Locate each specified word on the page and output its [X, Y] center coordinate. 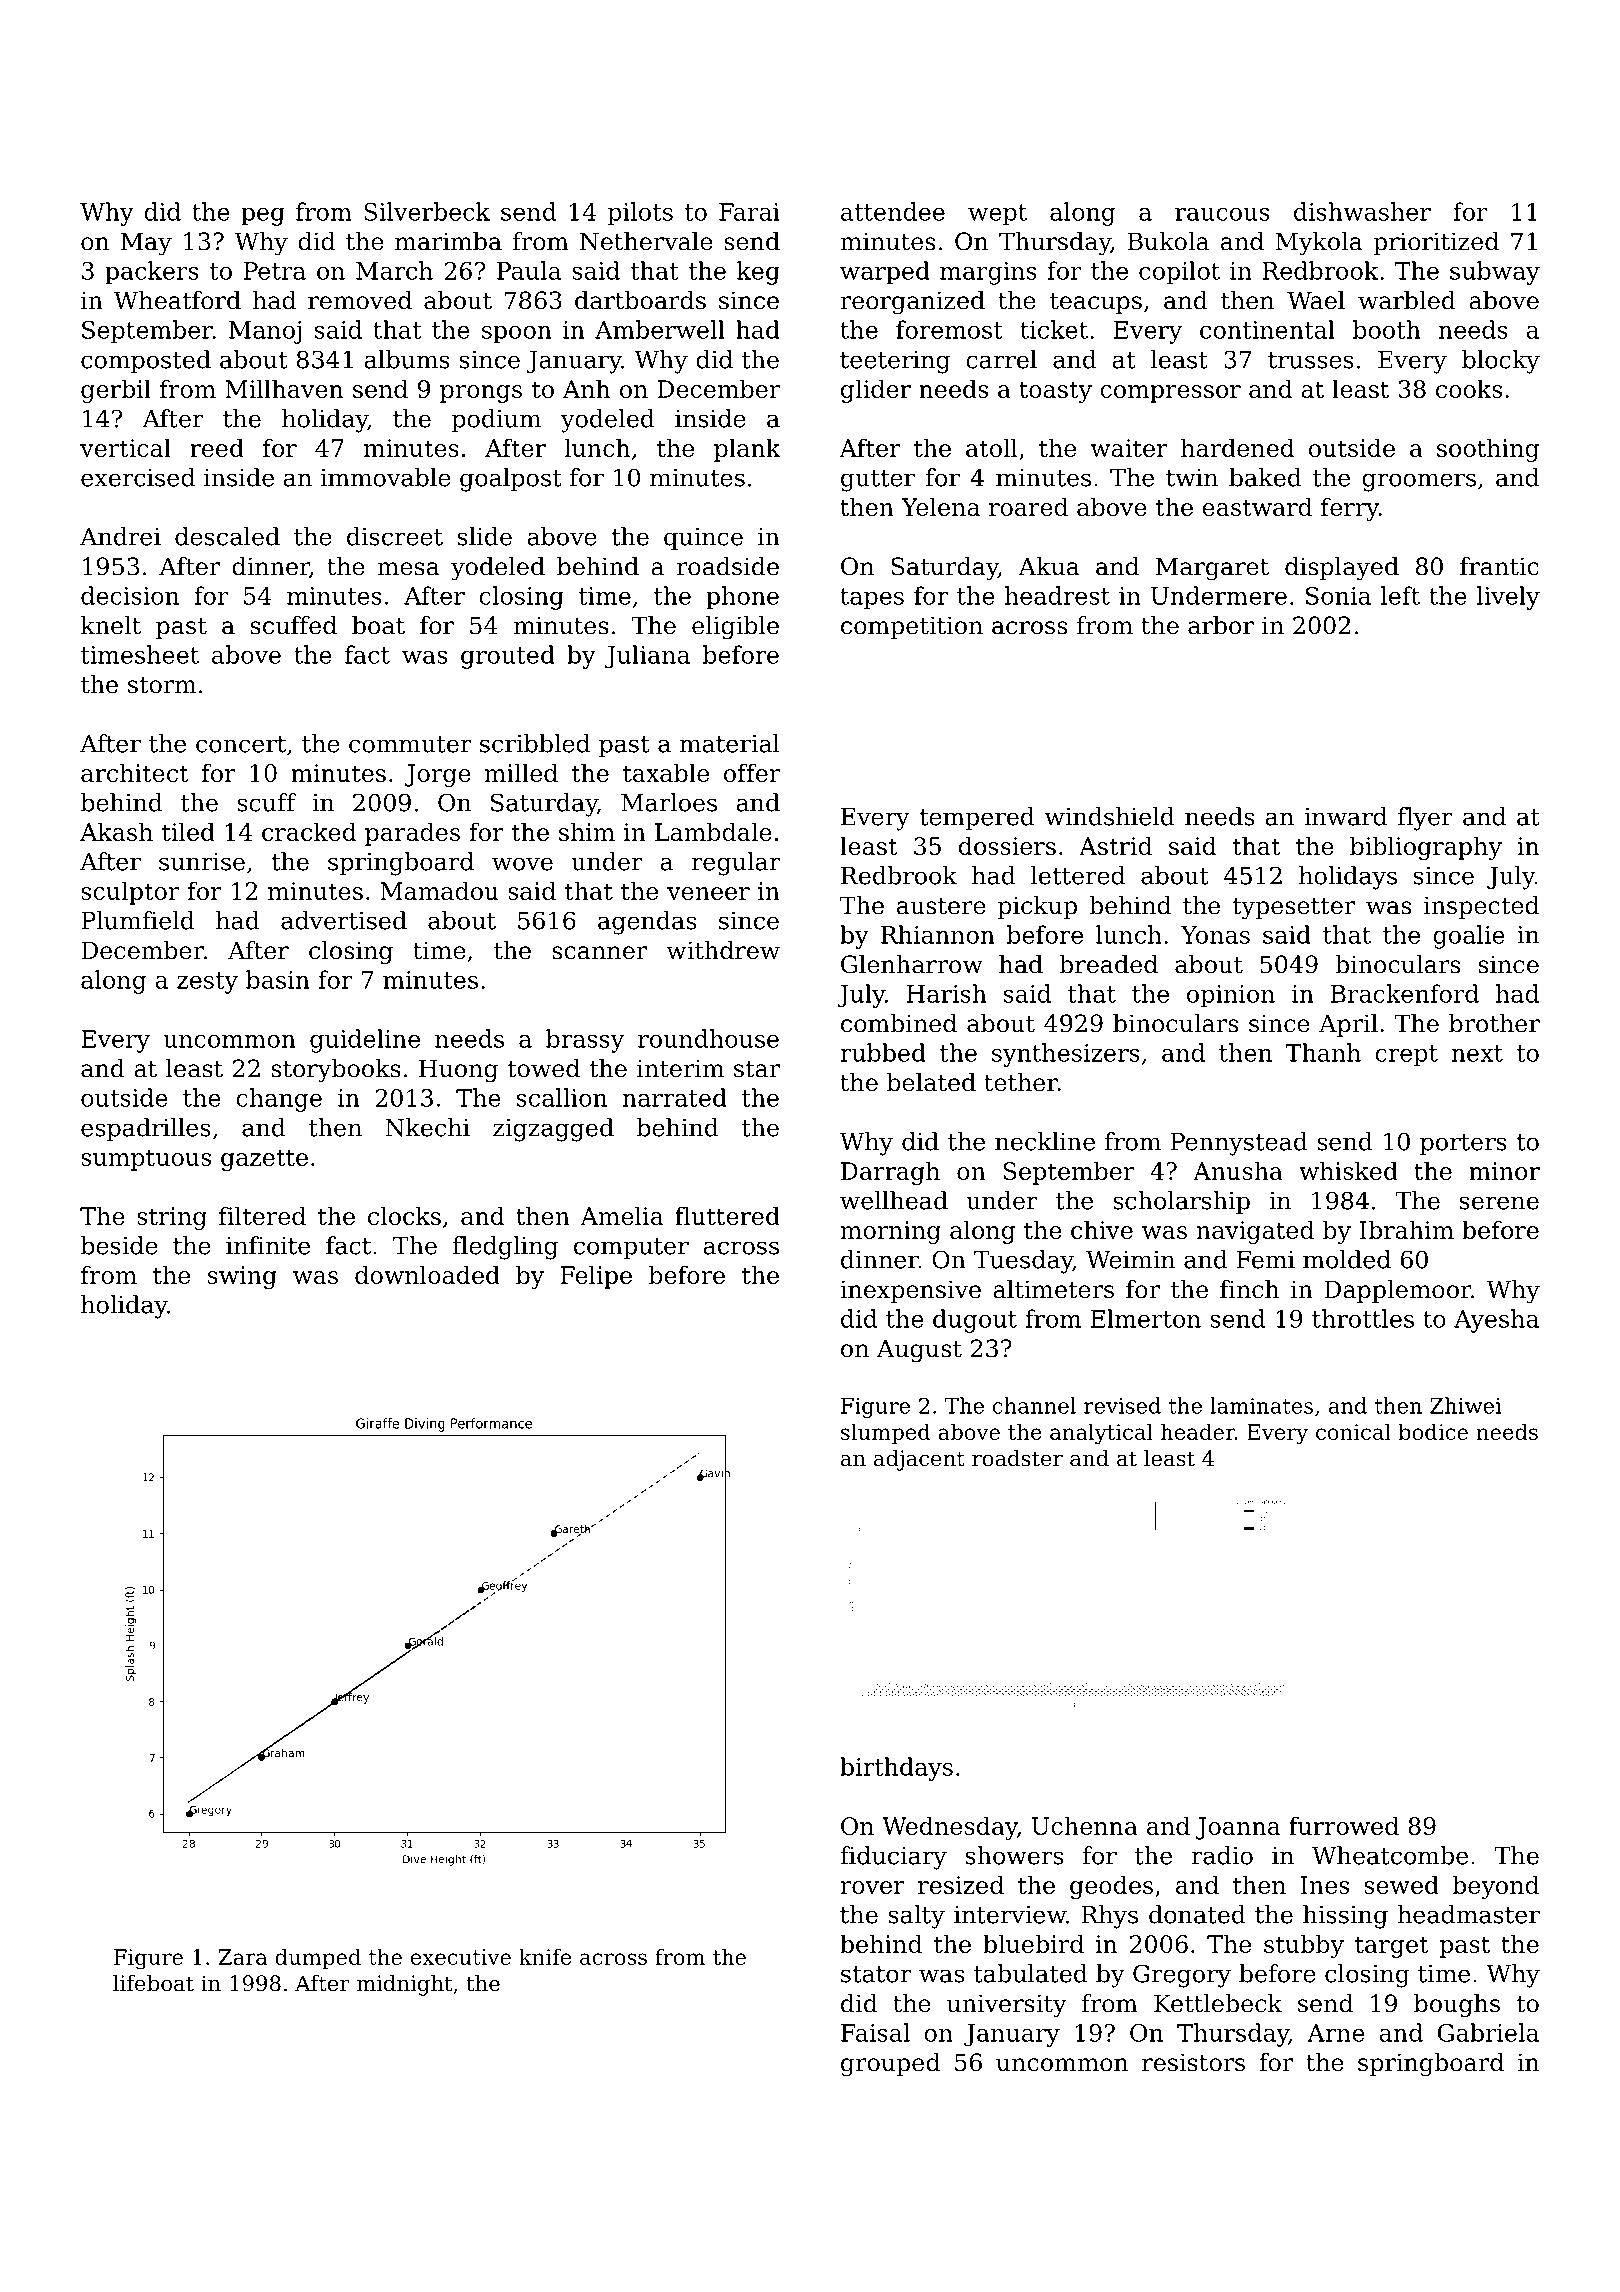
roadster [1017, 1458]
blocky [1501, 362]
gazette [264, 1160]
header [1198, 1431]
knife [545, 1956]
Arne [1335, 2033]
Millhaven [284, 388]
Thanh [1323, 1052]
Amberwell [660, 329]
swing [242, 1277]
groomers [1419, 482]
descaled [227, 536]
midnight [404, 1985]
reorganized [912, 303]
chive [1102, 1229]
